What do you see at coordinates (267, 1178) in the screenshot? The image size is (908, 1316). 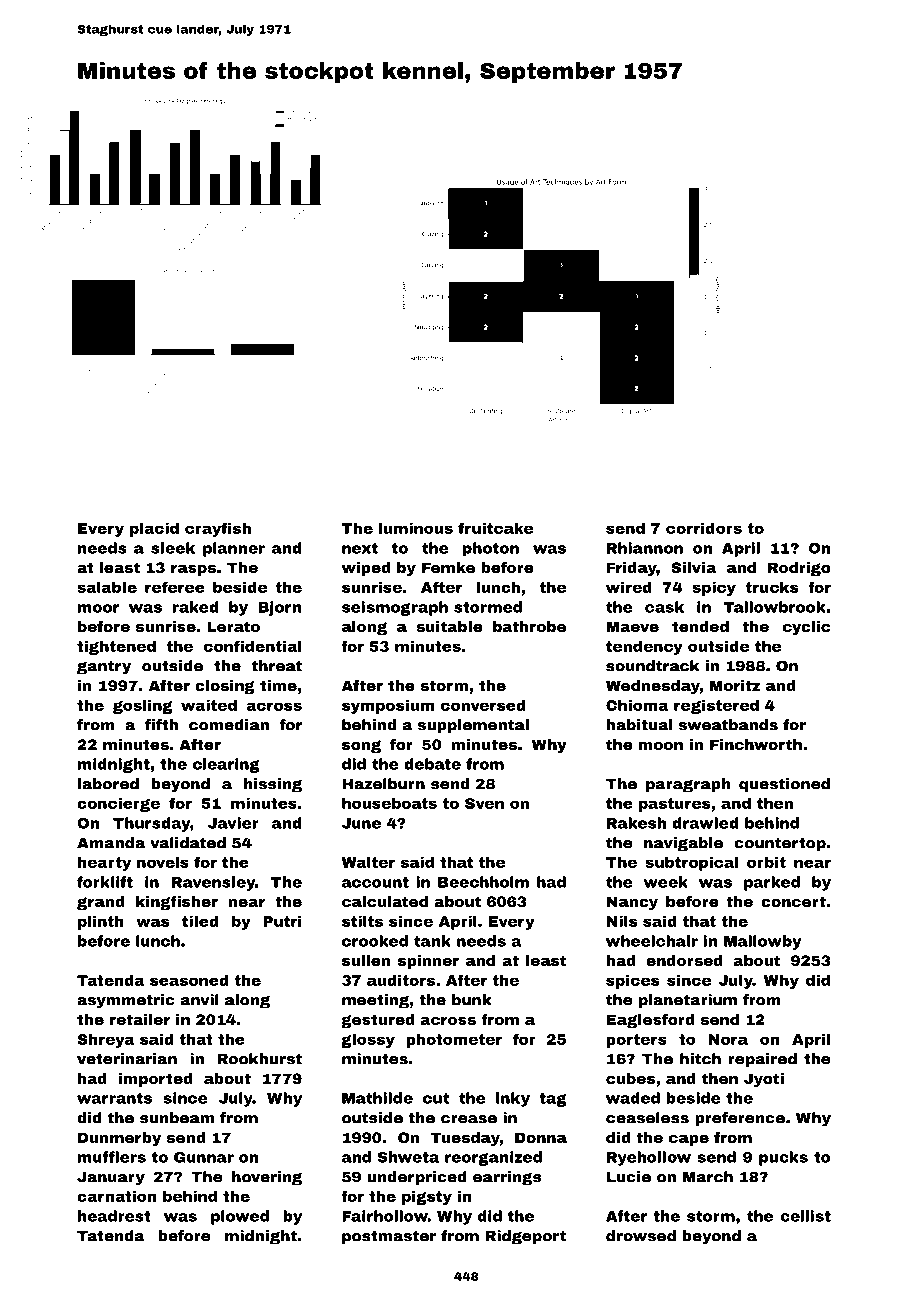 I see `hovering` at bounding box center [267, 1178].
